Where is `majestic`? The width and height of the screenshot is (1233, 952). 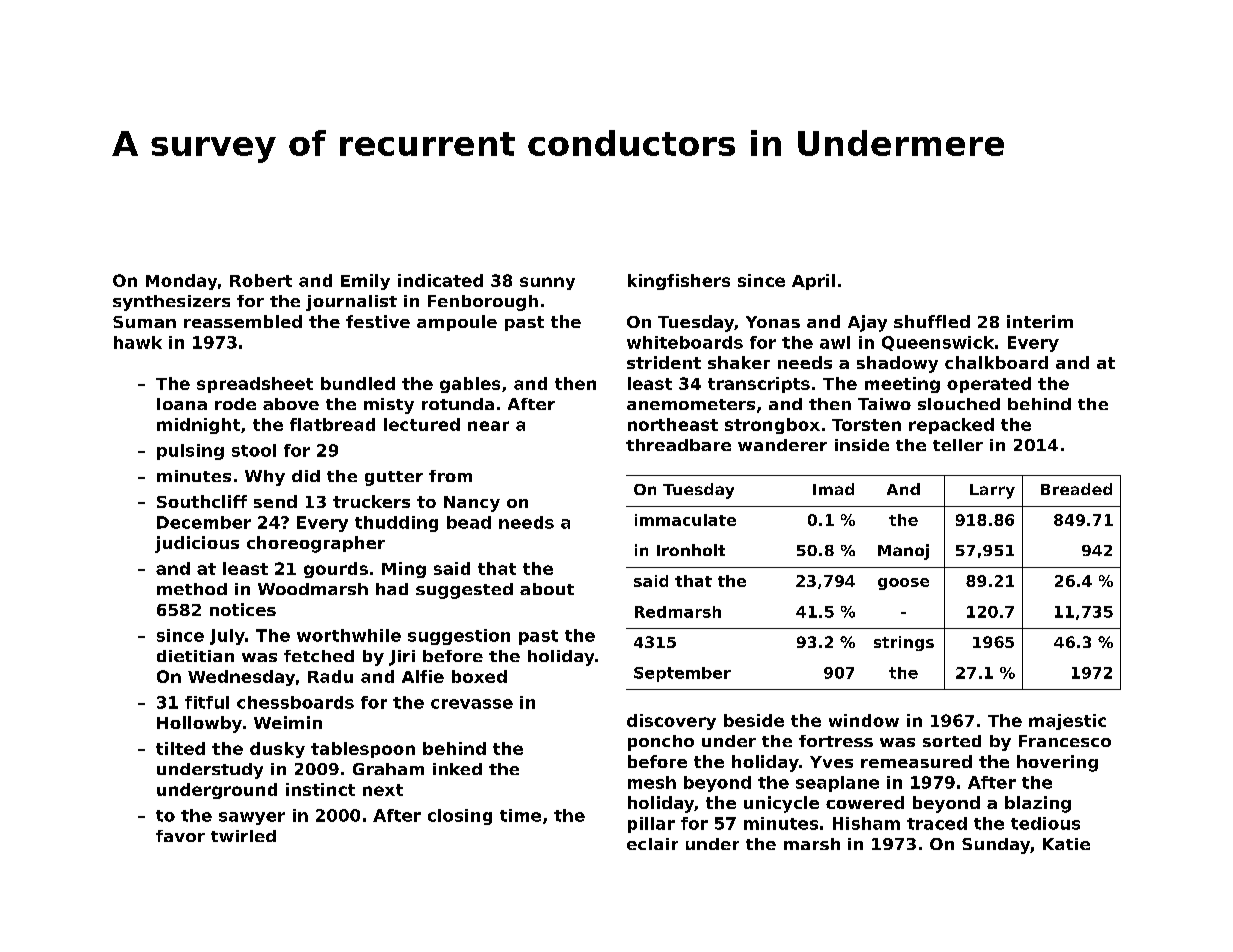 majestic is located at coordinates (1067, 722).
